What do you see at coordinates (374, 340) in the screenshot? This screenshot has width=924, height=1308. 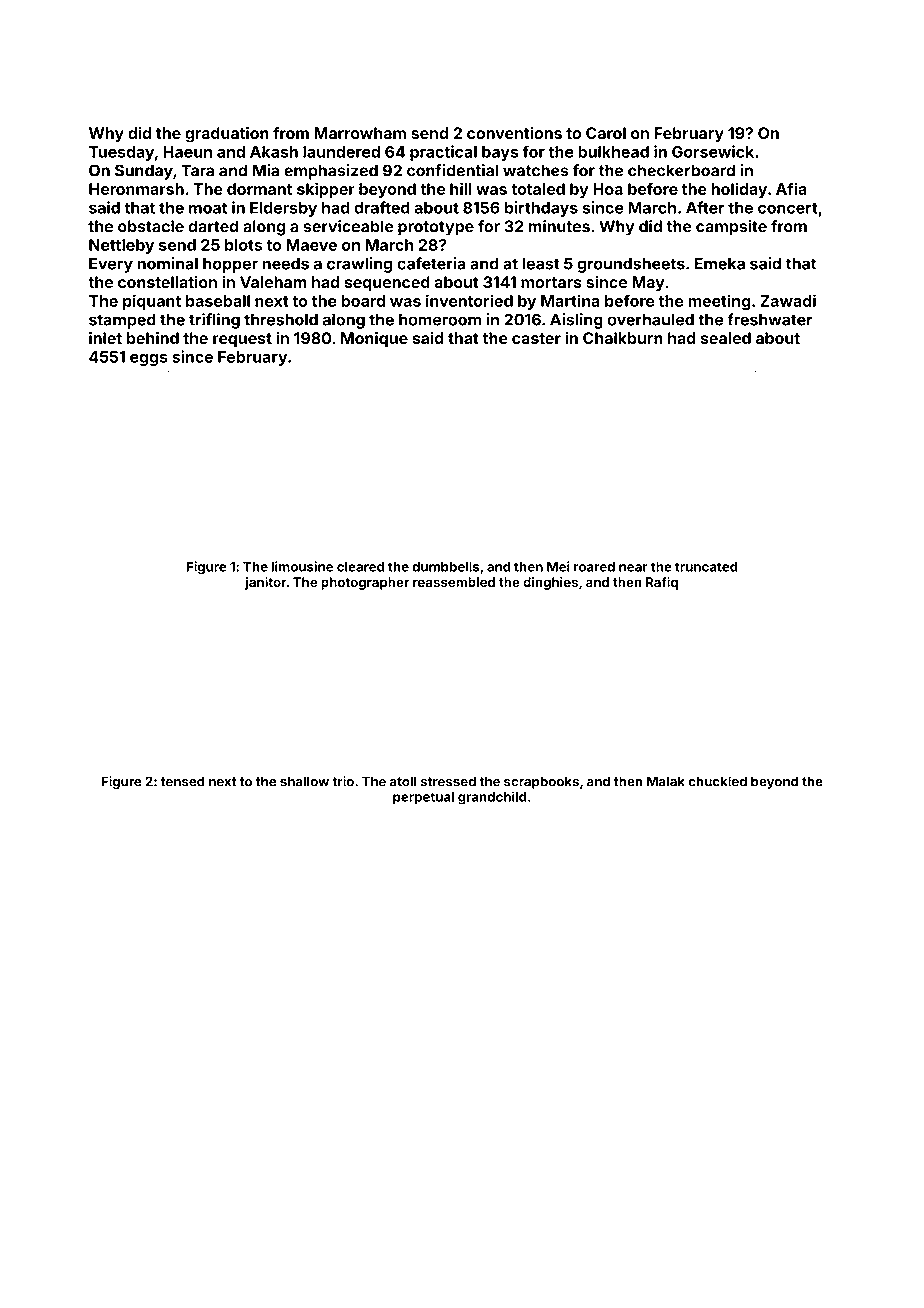 I see `Monique` at bounding box center [374, 340].
